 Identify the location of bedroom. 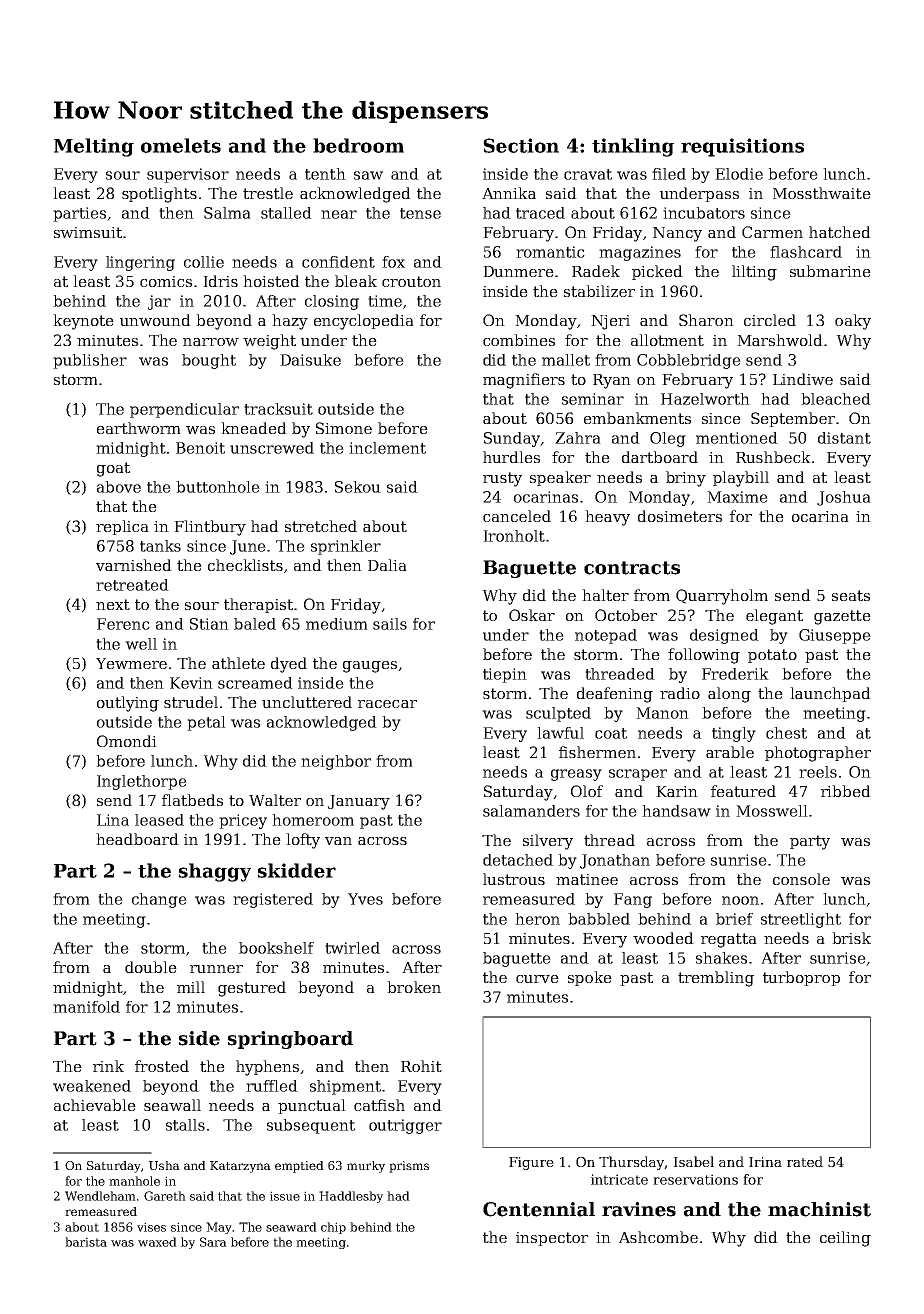
(358, 145).
